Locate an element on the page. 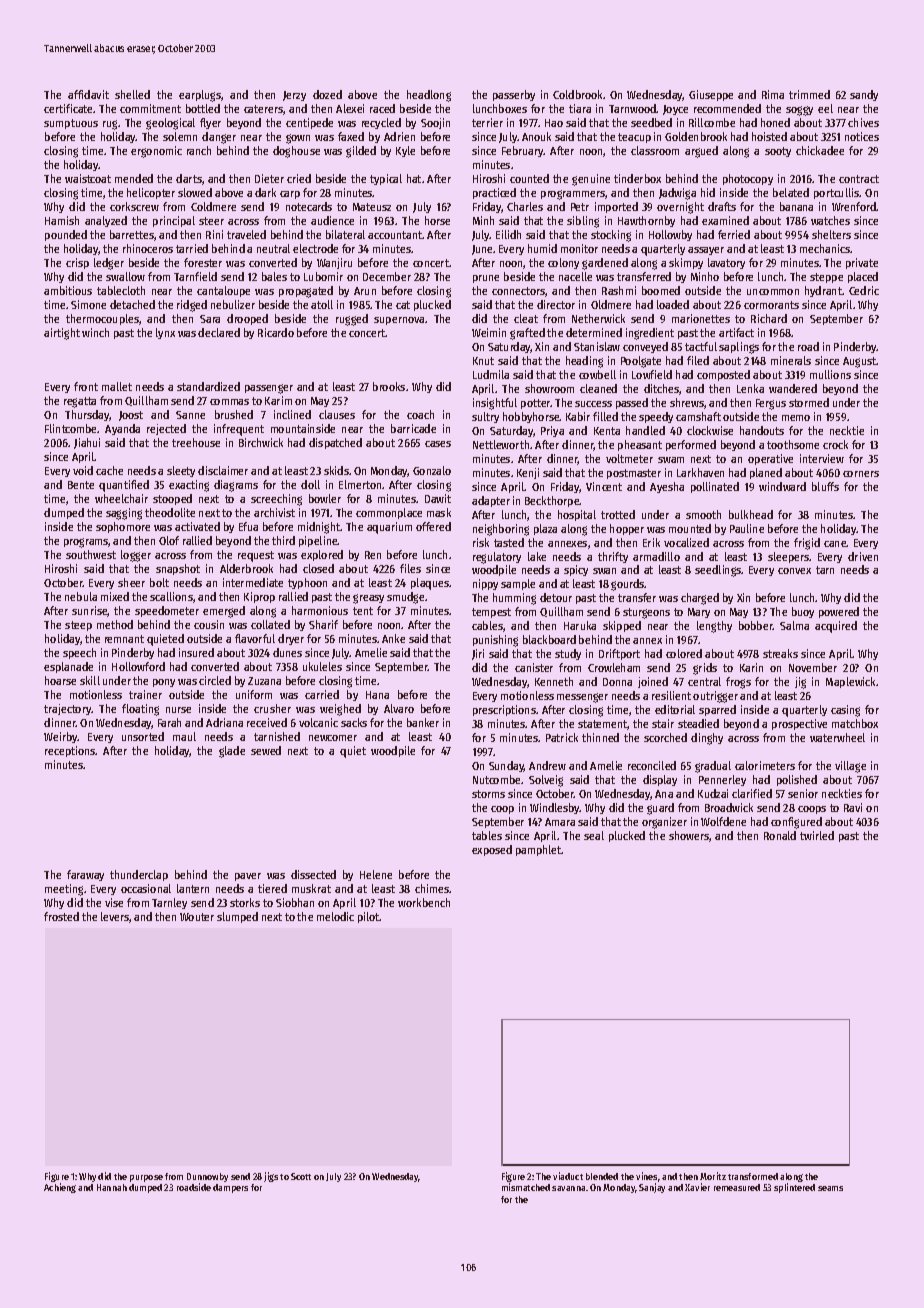  crisp is located at coordinates (77, 263).
